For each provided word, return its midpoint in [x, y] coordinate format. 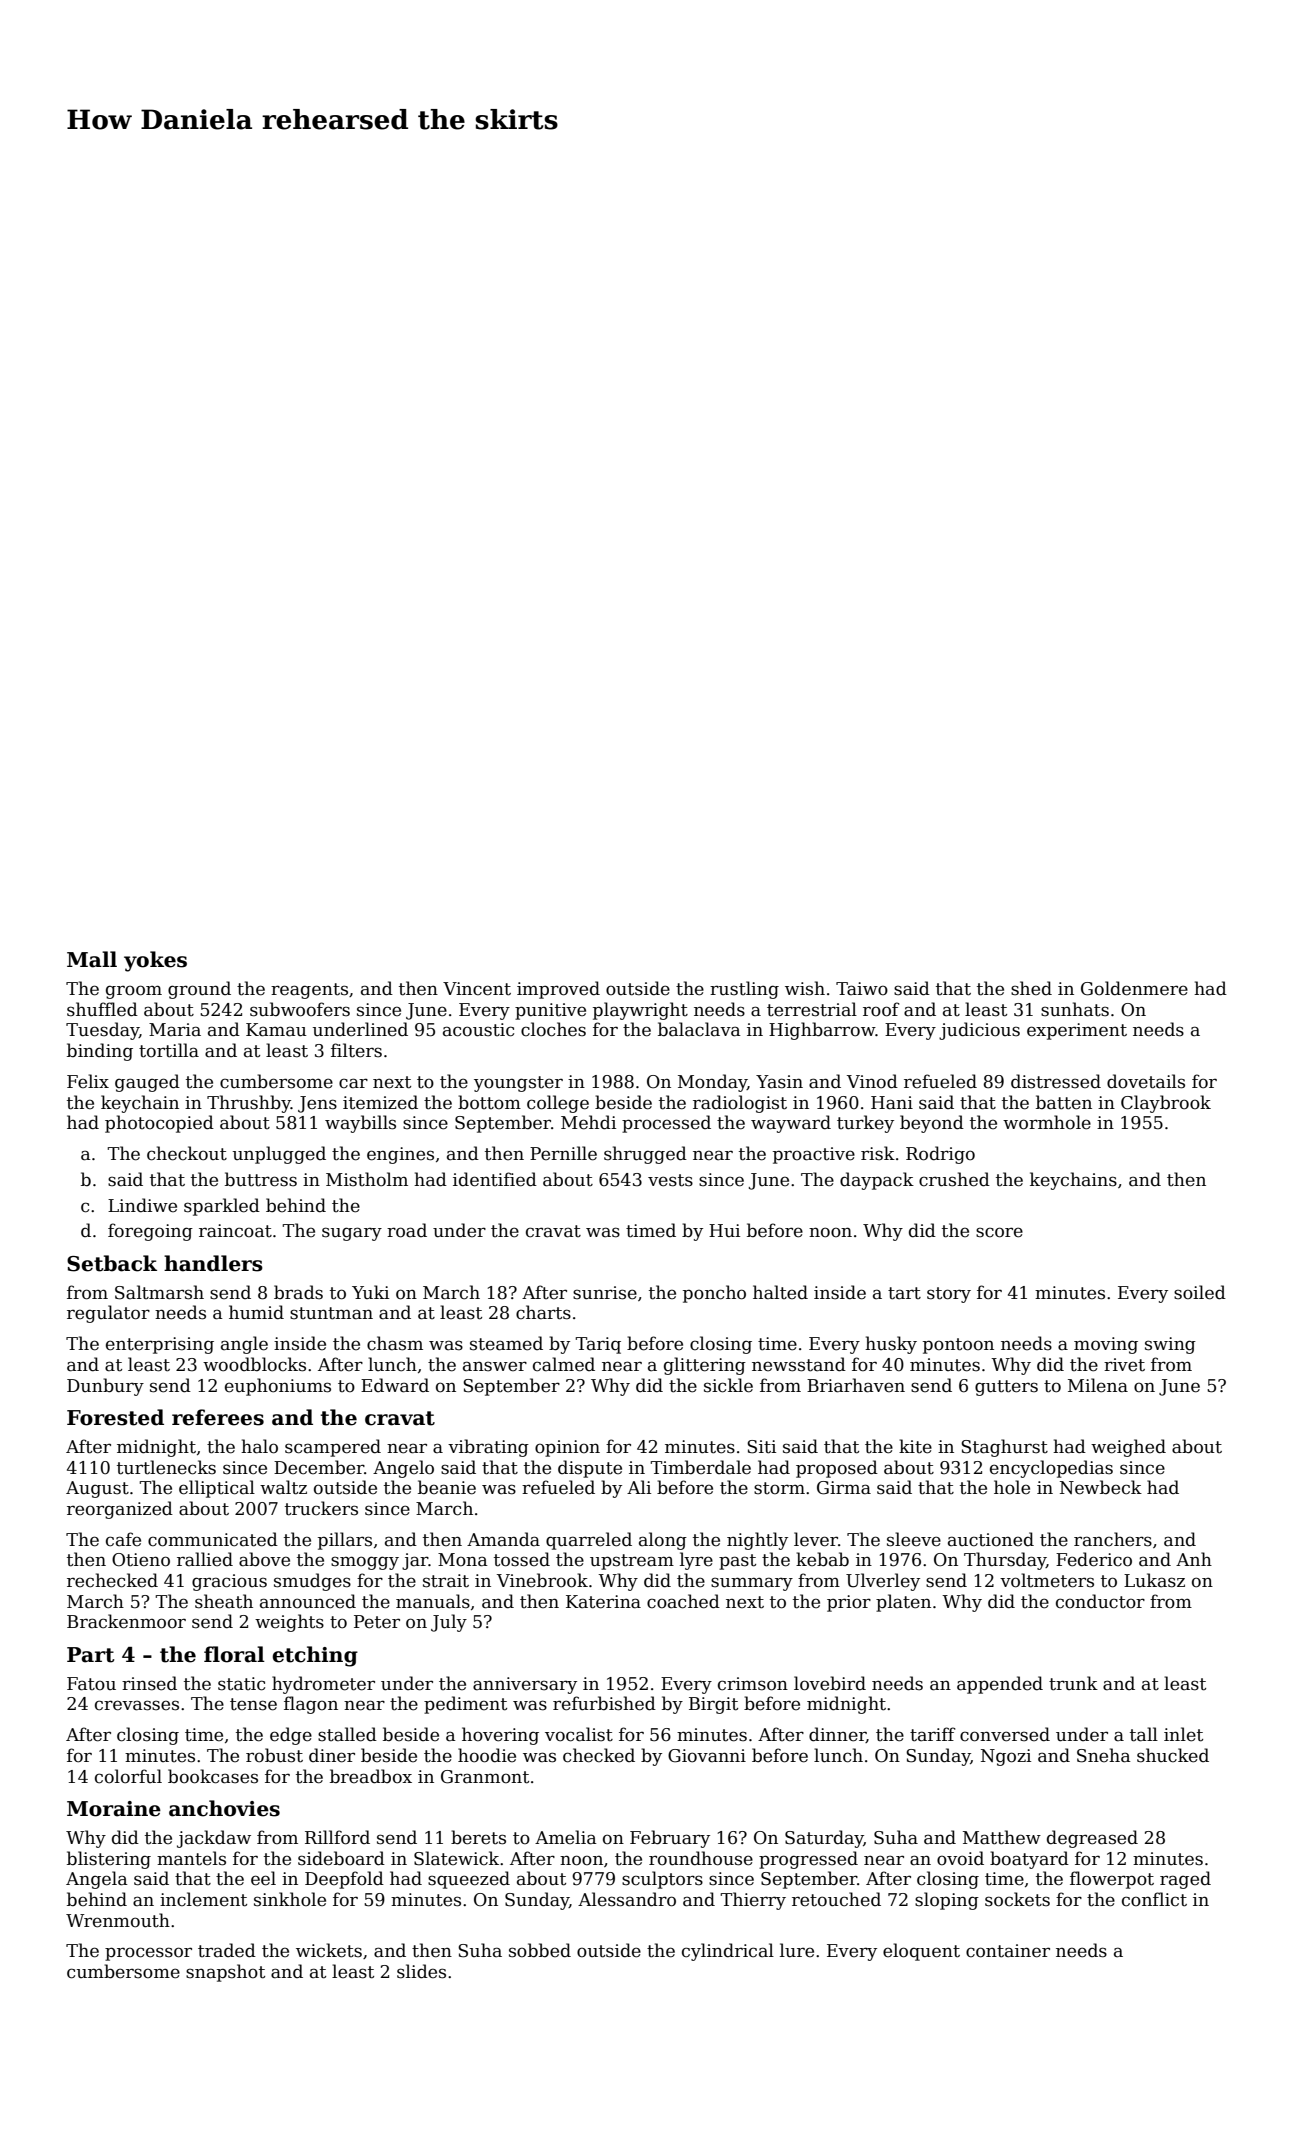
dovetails [1146, 1081]
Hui [724, 1231]
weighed [1128, 1448]
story [949, 1295]
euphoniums [278, 1387]
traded [227, 1950]
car [353, 1083]
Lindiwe [142, 1205]
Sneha [1104, 1755]
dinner [837, 1735]
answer [495, 1366]
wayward [791, 1124]
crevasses [137, 1705]
